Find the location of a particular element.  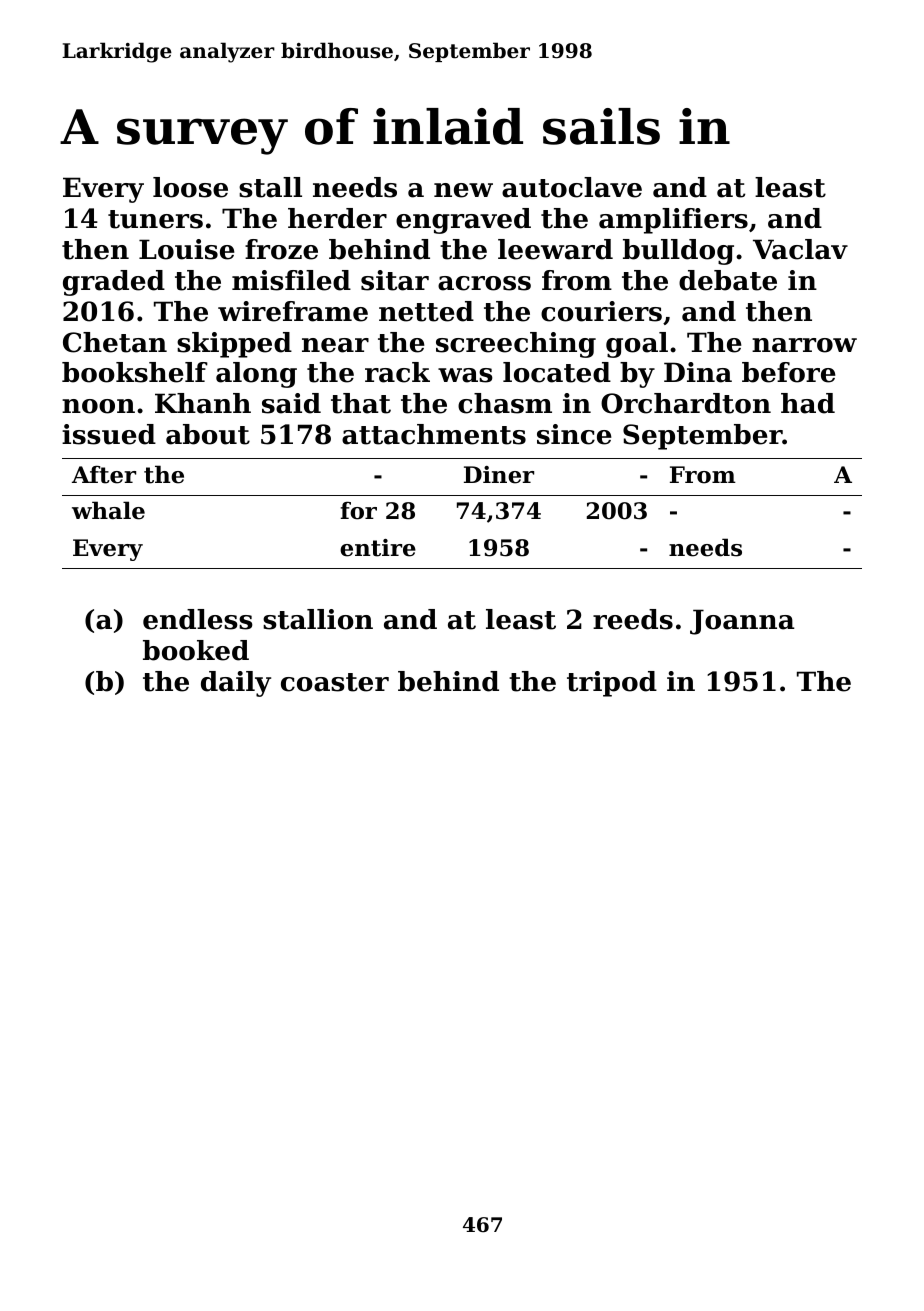

booked is located at coordinates (196, 650).
